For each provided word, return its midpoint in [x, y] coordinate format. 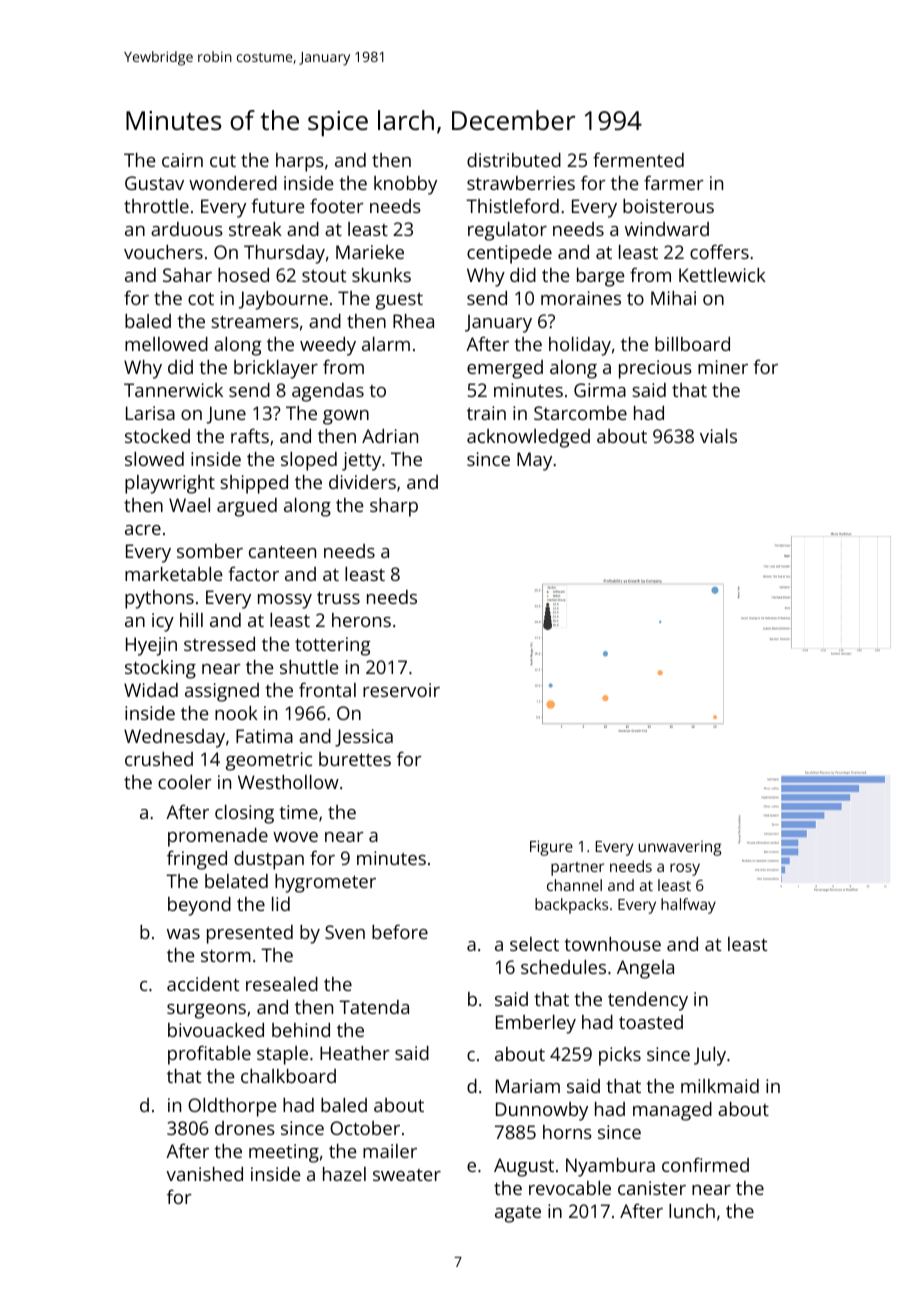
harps [300, 162]
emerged [505, 369]
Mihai [673, 298]
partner [577, 869]
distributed [514, 160]
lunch [692, 1211]
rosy [685, 869]
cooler [185, 782]
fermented [638, 159]
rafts [250, 435]
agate [518, 1214]
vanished [204, 1174]
